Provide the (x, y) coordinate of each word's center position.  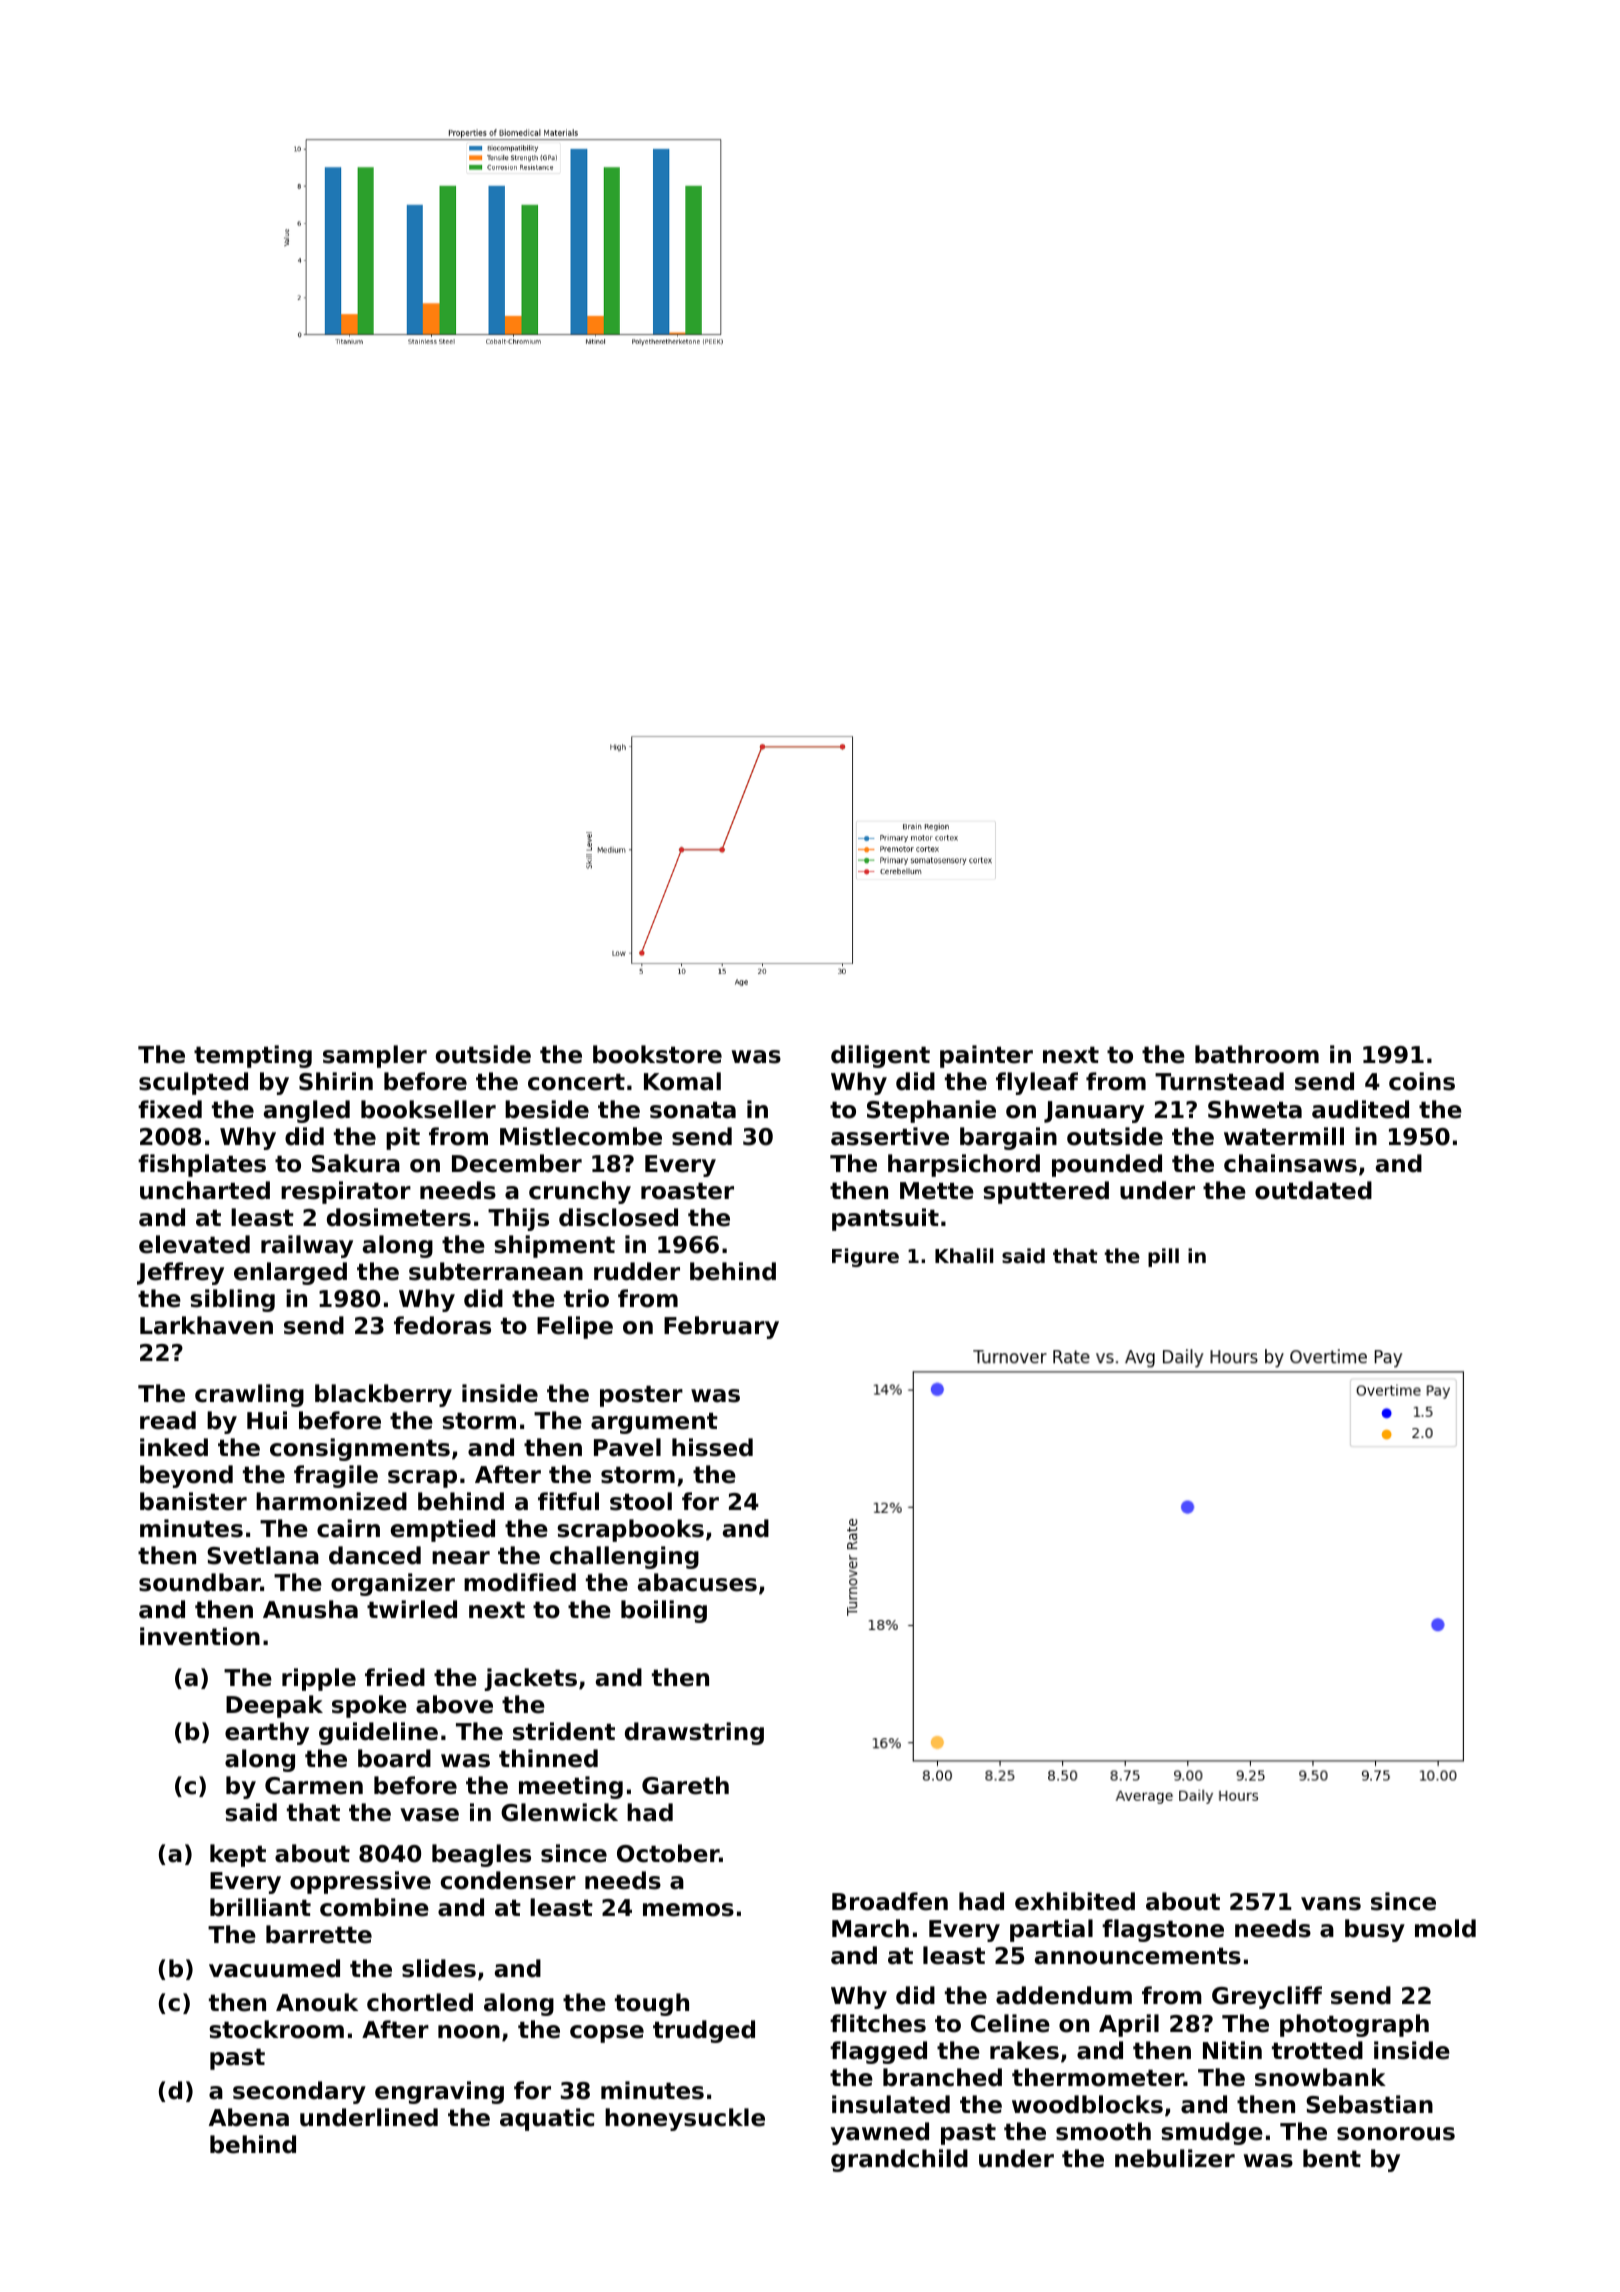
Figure (865, 1257)
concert (576, 1082)
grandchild (899, 2160)
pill (1163, 1257)
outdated (1313, 1190)
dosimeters (399, 1217)
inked (174, 1447)
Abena (249, 2117)
